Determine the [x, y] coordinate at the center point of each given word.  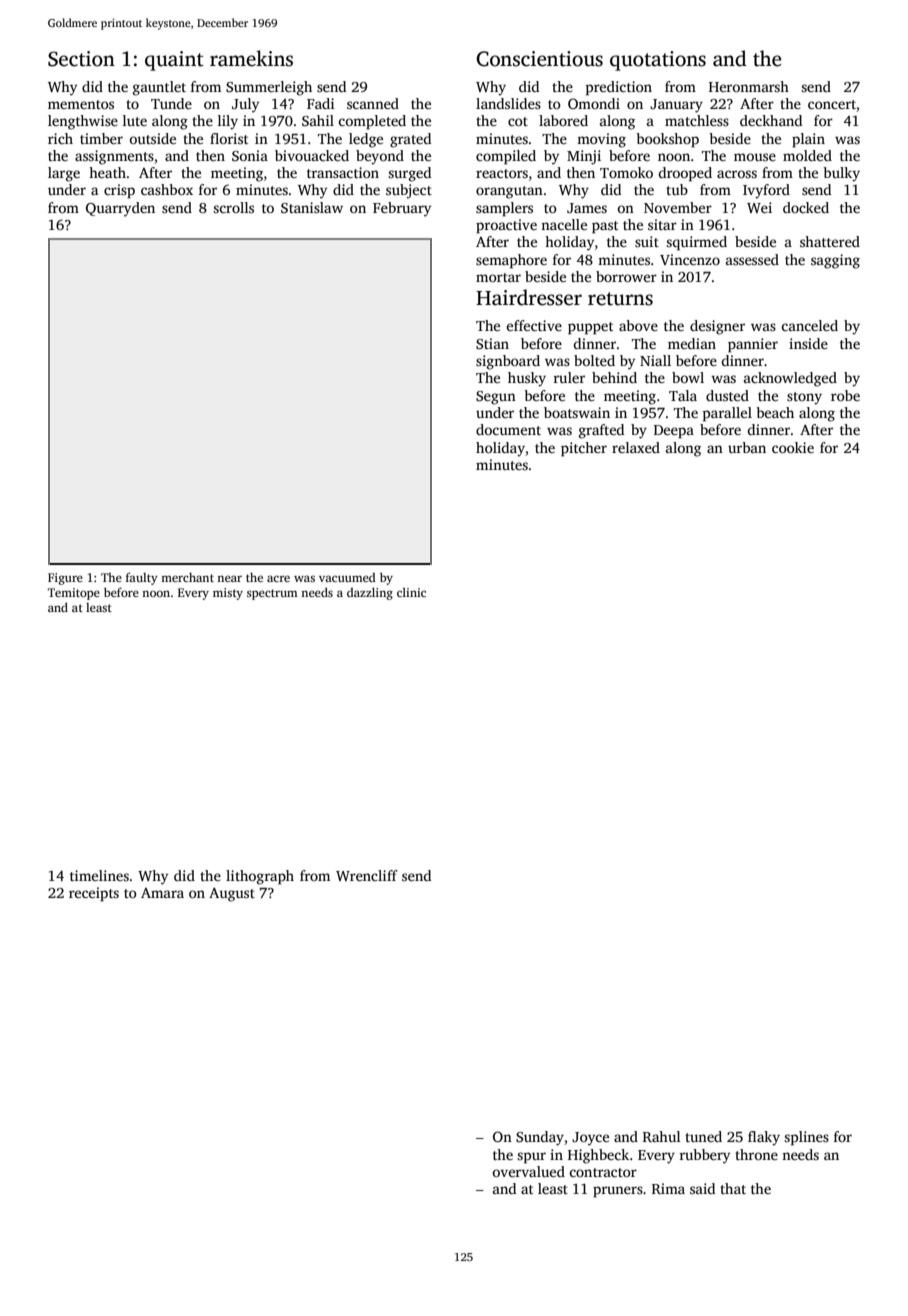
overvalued [528, 1171]
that [733, 1188]
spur [531, 1158]
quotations [658, 61]
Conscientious [539, 59]
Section [81, 59]
